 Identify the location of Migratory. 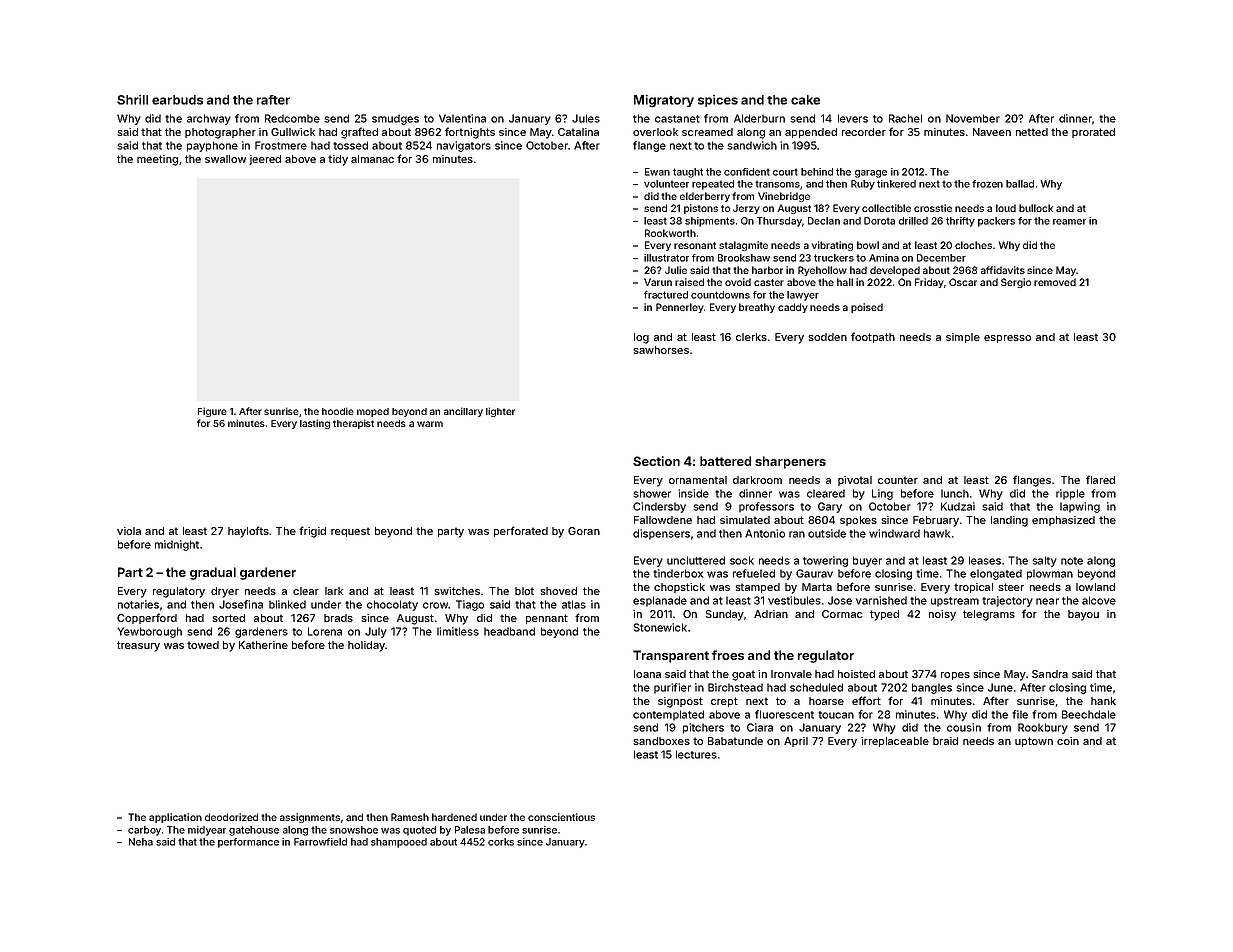
(664, 101).
